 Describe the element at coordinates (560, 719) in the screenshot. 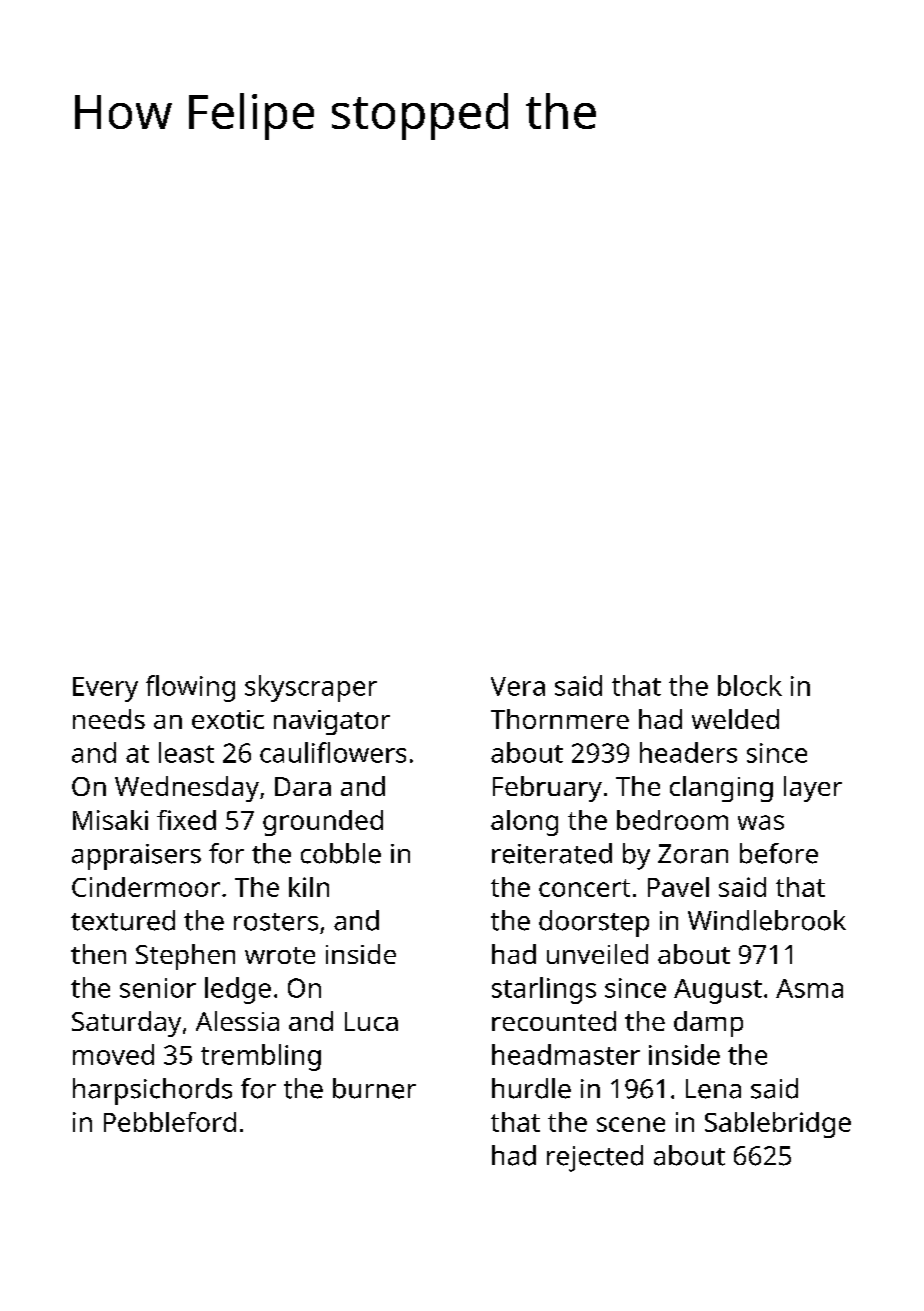

I see `Thornmere` at that location.
